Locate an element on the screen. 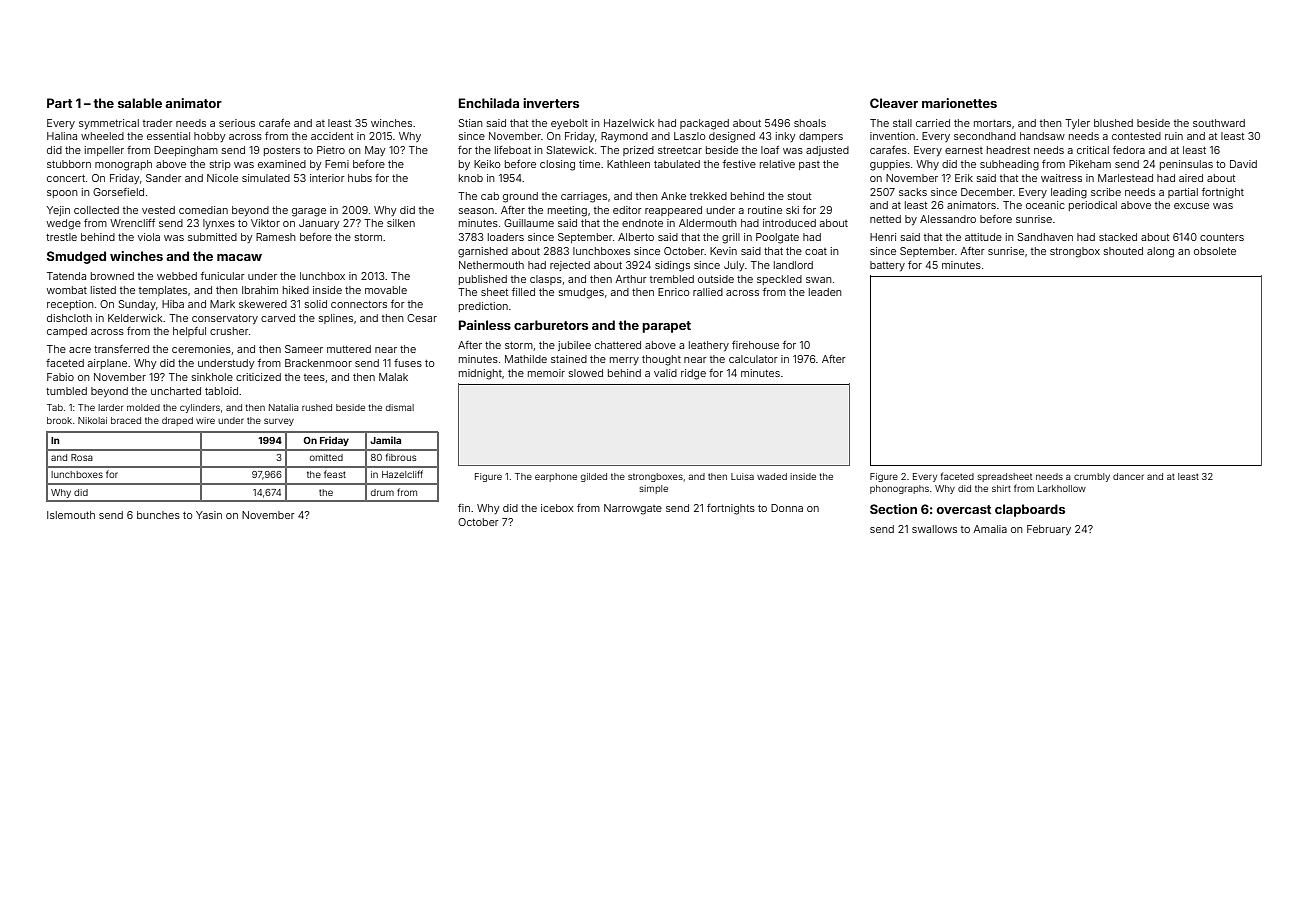 The width and height of the screenshot is (1308, 924). Alberto is located at coordinates (636, 237).
